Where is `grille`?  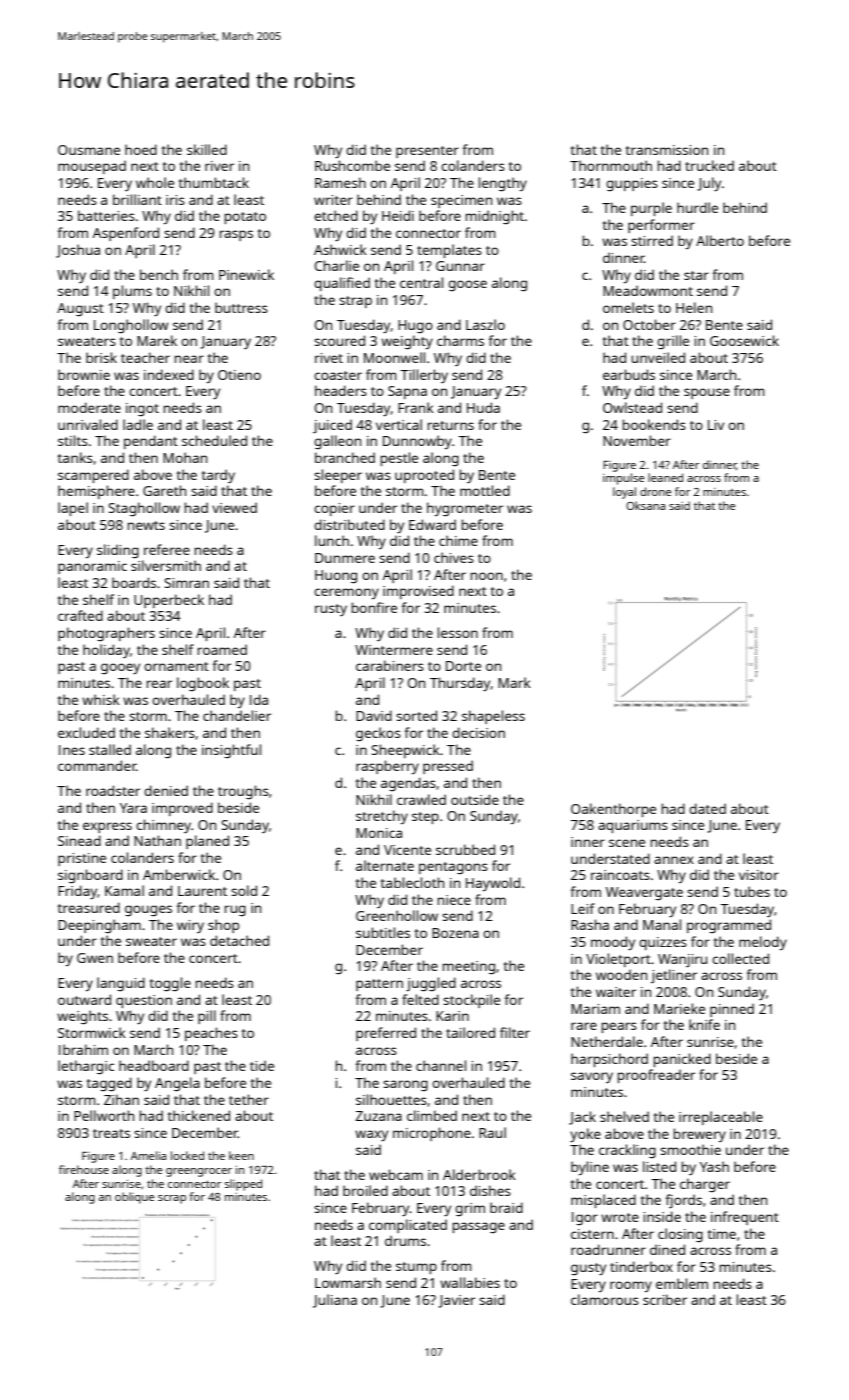
grille is located at coordinates (673, 342).
